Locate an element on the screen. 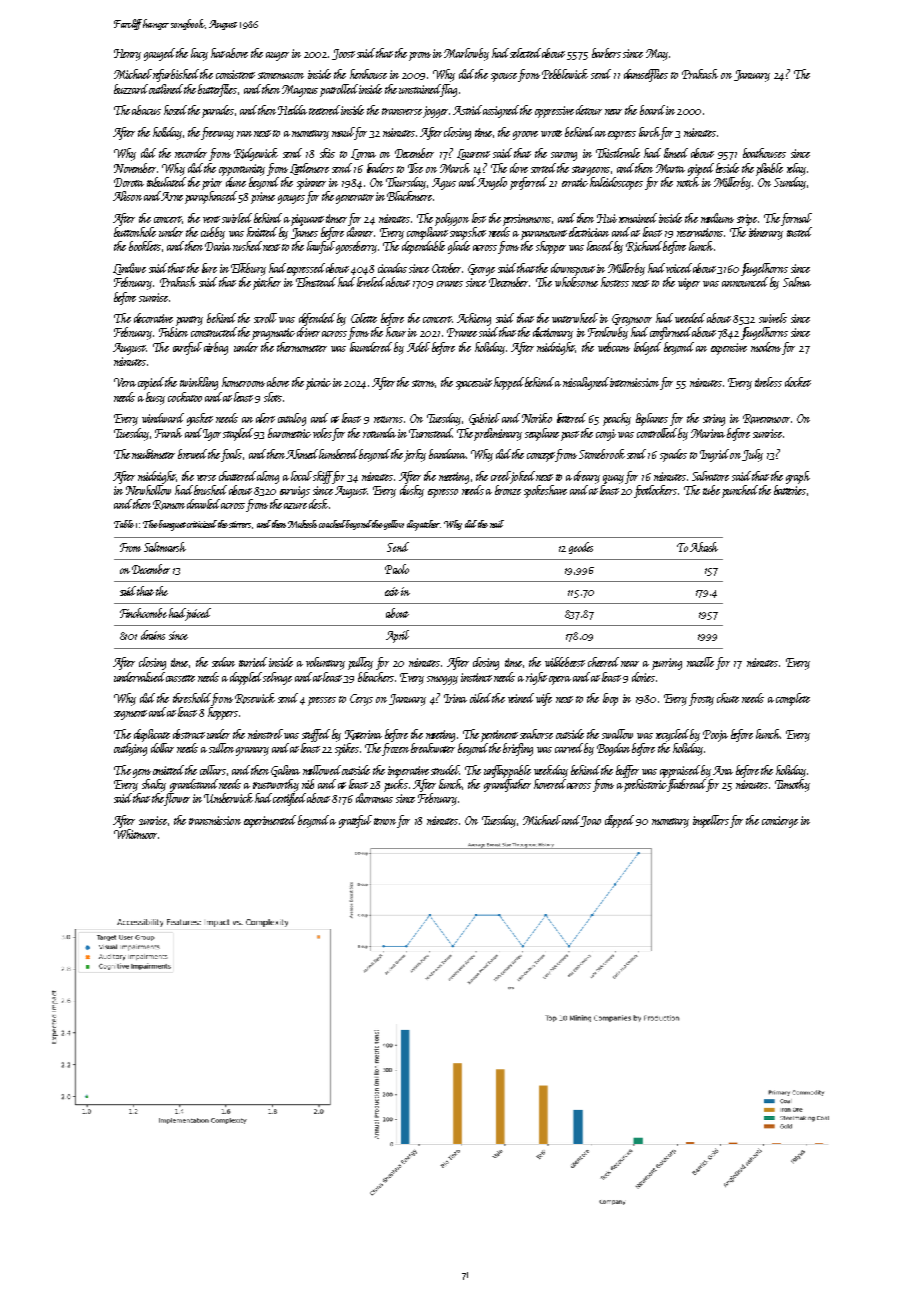 Image resolution: width=924 pixels, height=1308 pixels. beside is located at coordinates (727, 168).
